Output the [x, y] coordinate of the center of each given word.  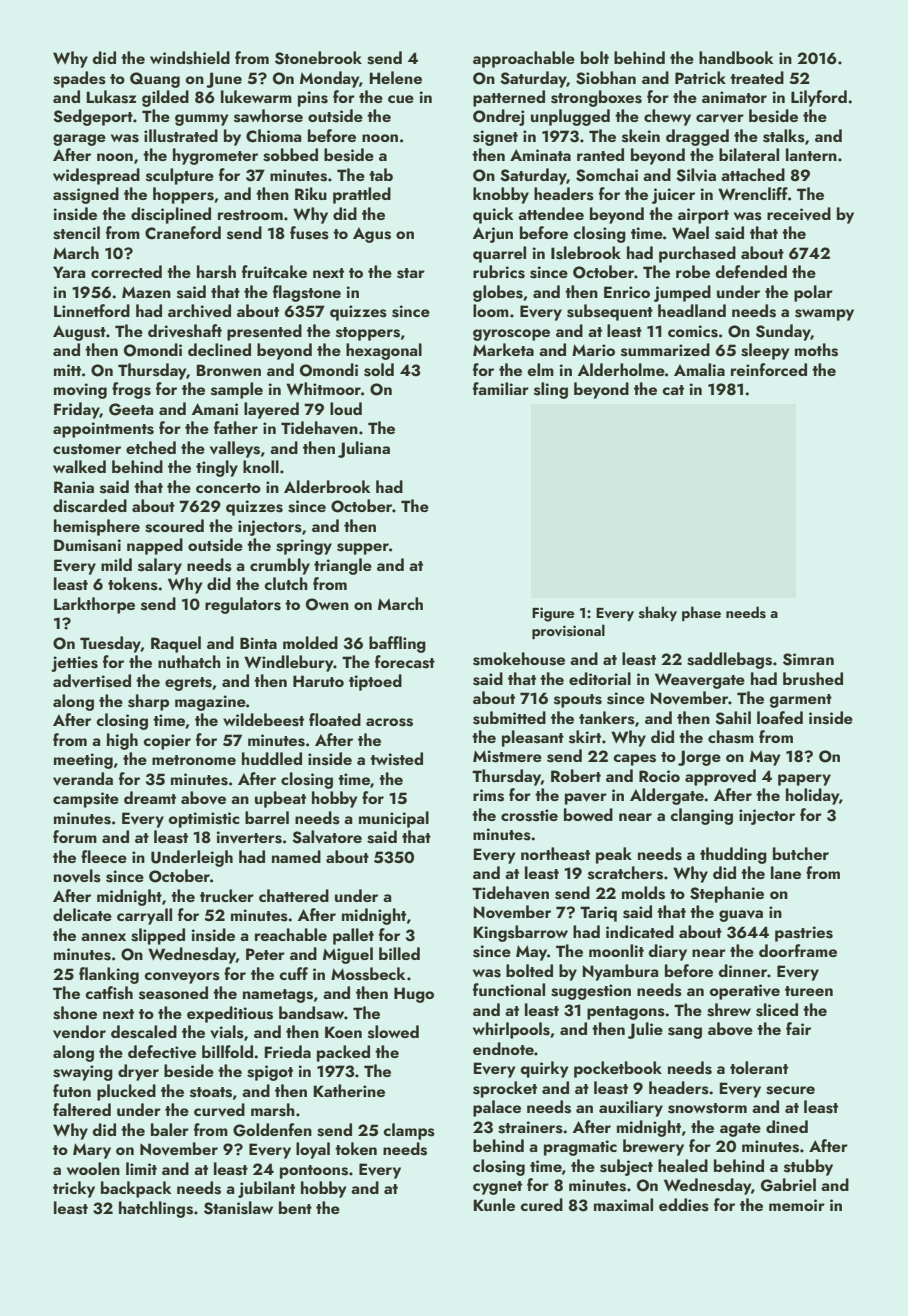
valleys [235, 449]
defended [751, 271]
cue [401, 99]
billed [399, 953]
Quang [155, 80]
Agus [372, 235]
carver [720, 118]
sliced [777, 1010]
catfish [109, 993]
